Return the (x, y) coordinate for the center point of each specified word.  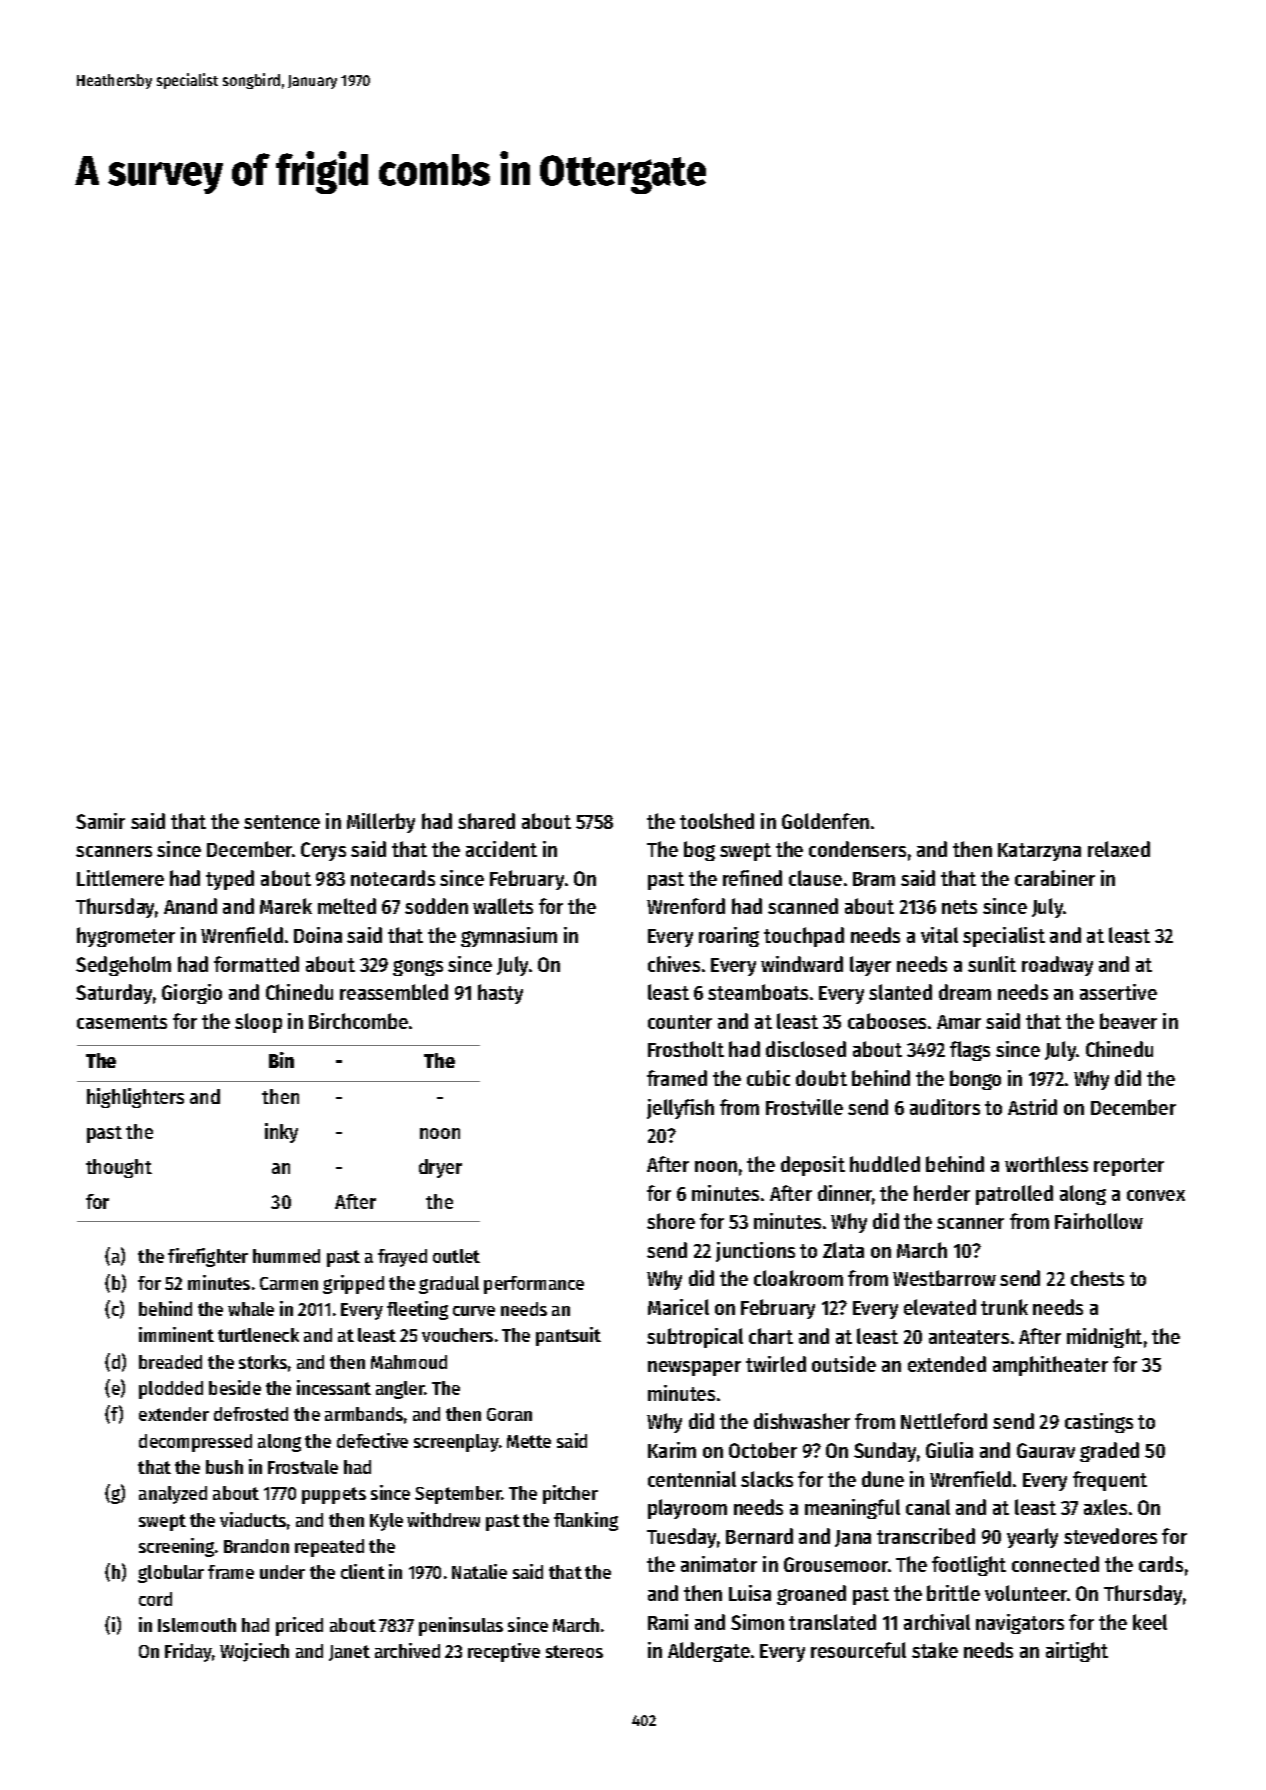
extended (947, 1364)
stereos (574, 1651)
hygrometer (126, 937)
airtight (1077, 1652)
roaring (729, 937)
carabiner (1055, 878)
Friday (189, 1652)
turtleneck (258, 1335)
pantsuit (568, 1336)
